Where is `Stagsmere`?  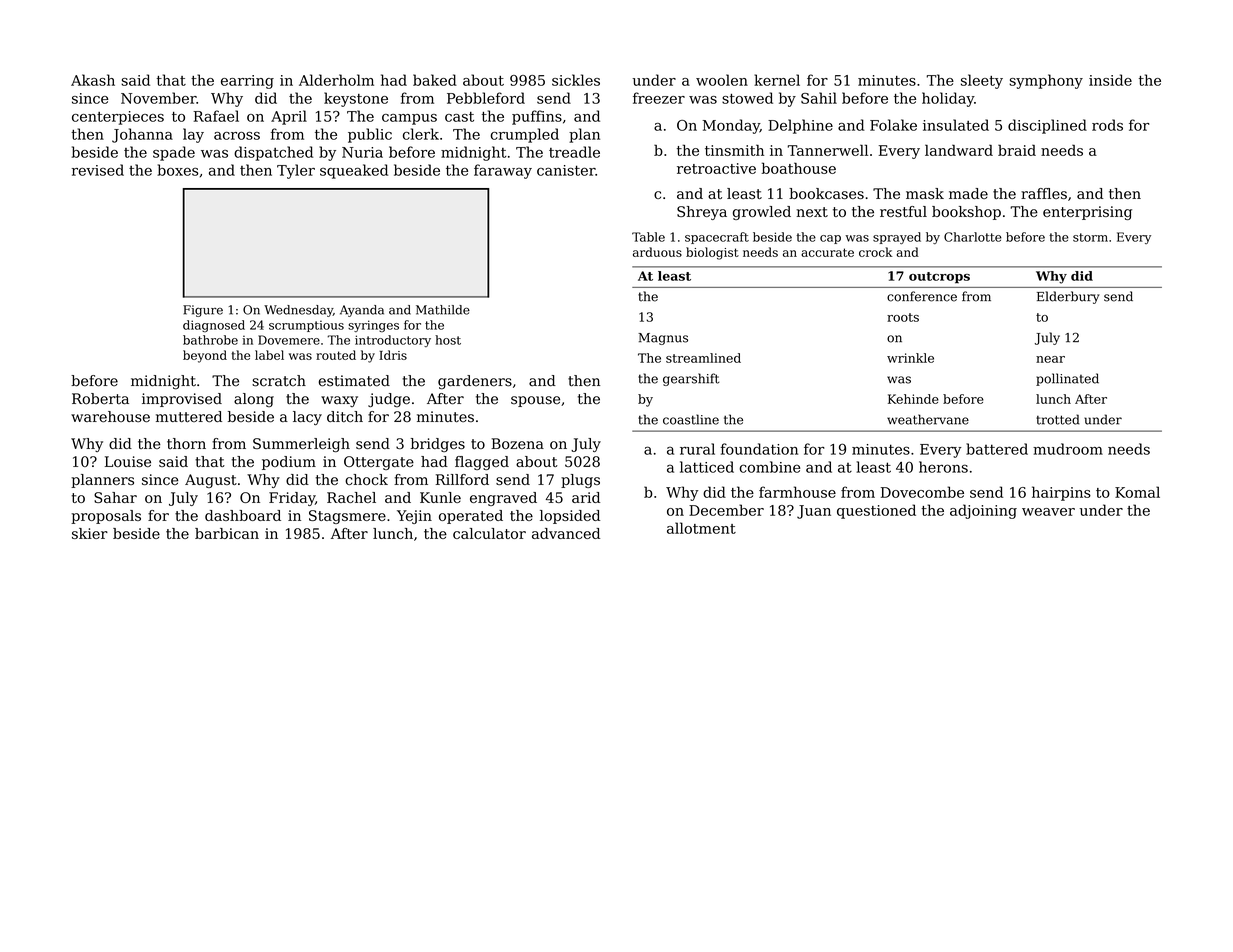 Stagsmere is located at coordinates (347, 517).
